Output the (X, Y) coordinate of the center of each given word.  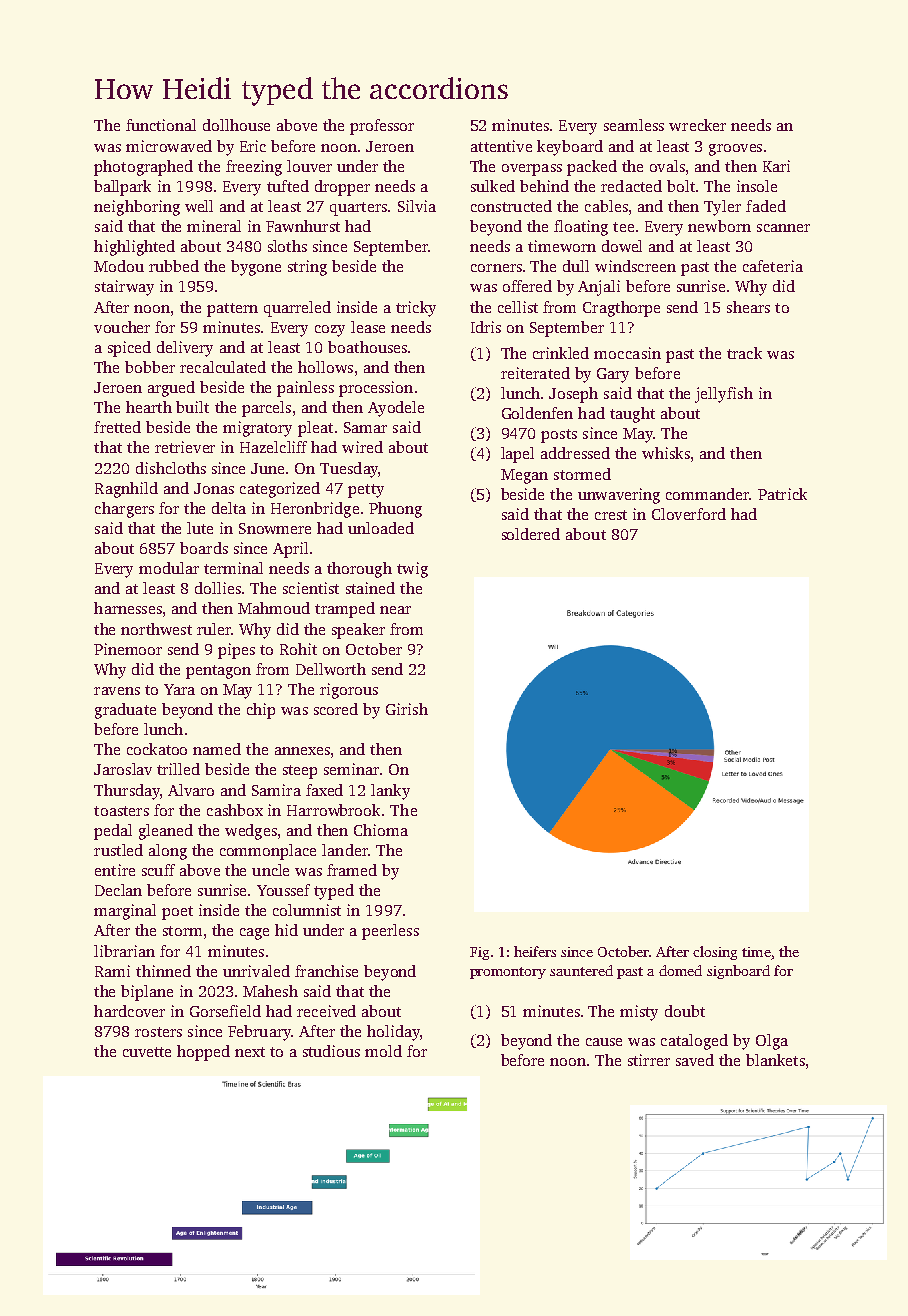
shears (748, 307)
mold (383, 1051)
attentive (501, 146)
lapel (517, 455)
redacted (631, 186)
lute (200, 528)
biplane (147, 993)
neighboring (137, 208)
